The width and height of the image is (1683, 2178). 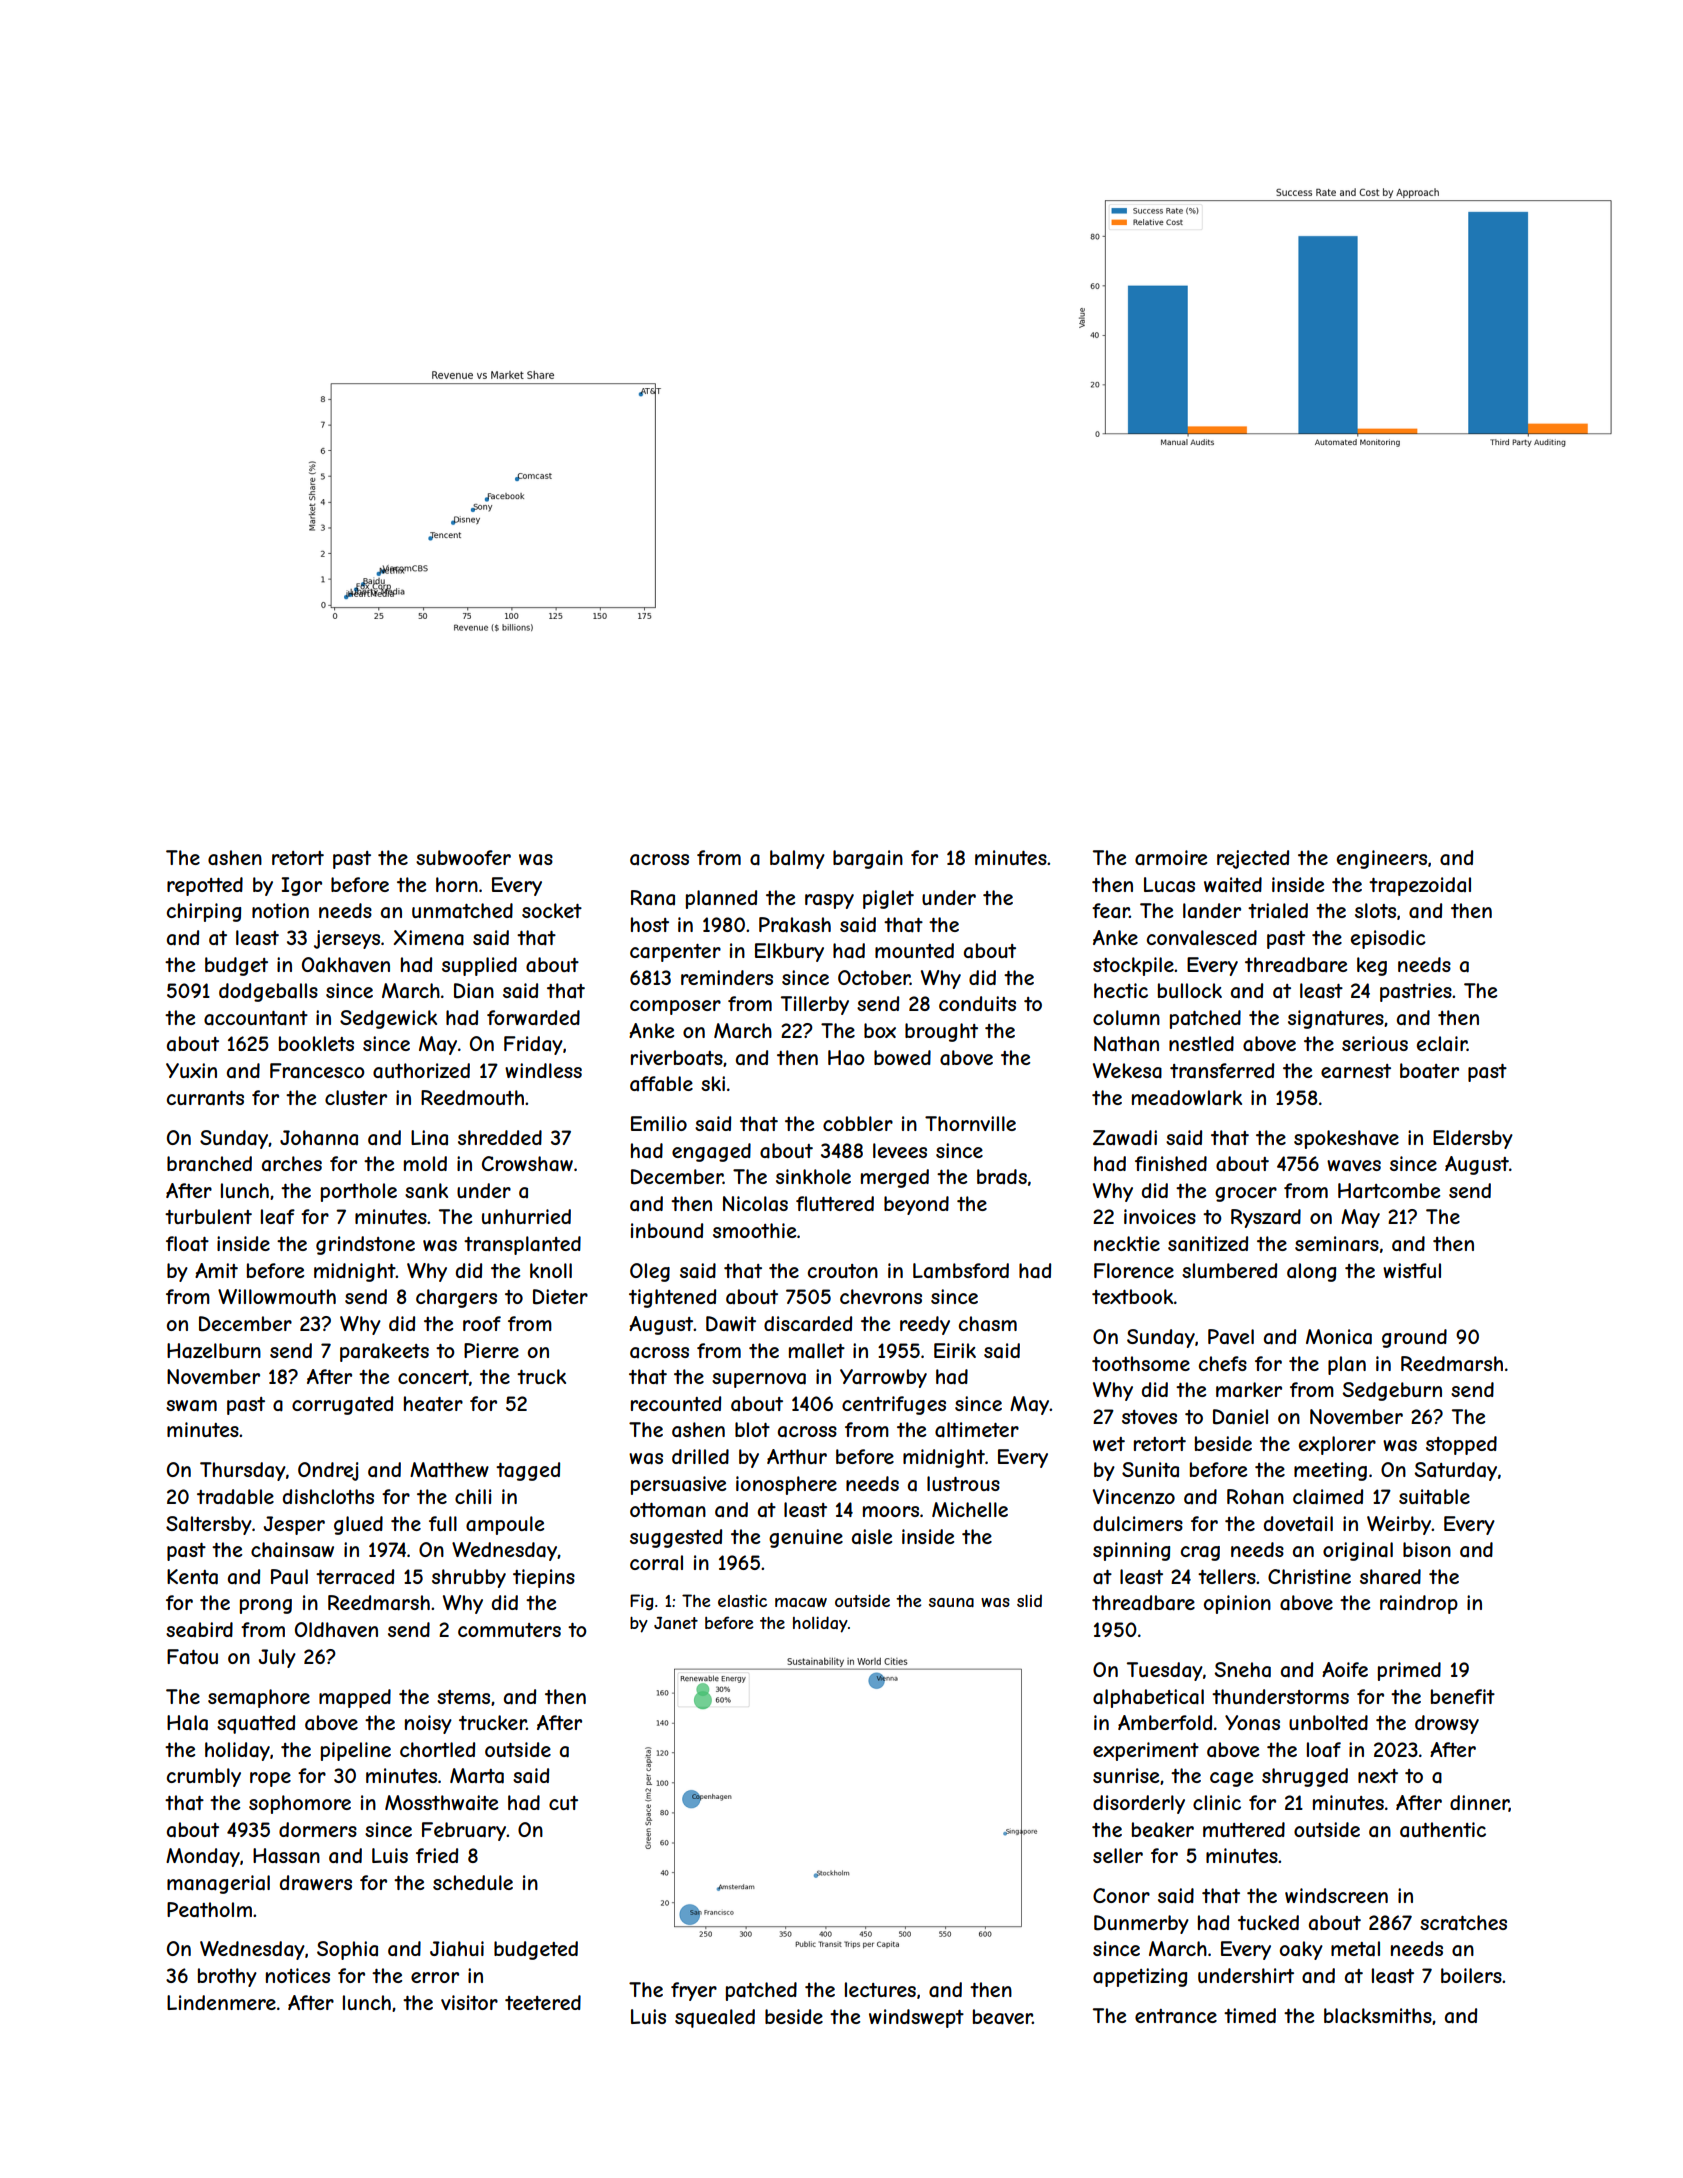 What do you see at coordinates (289, 1576) in the image?
I see `Paul` at bounding box center [289, 1576].
